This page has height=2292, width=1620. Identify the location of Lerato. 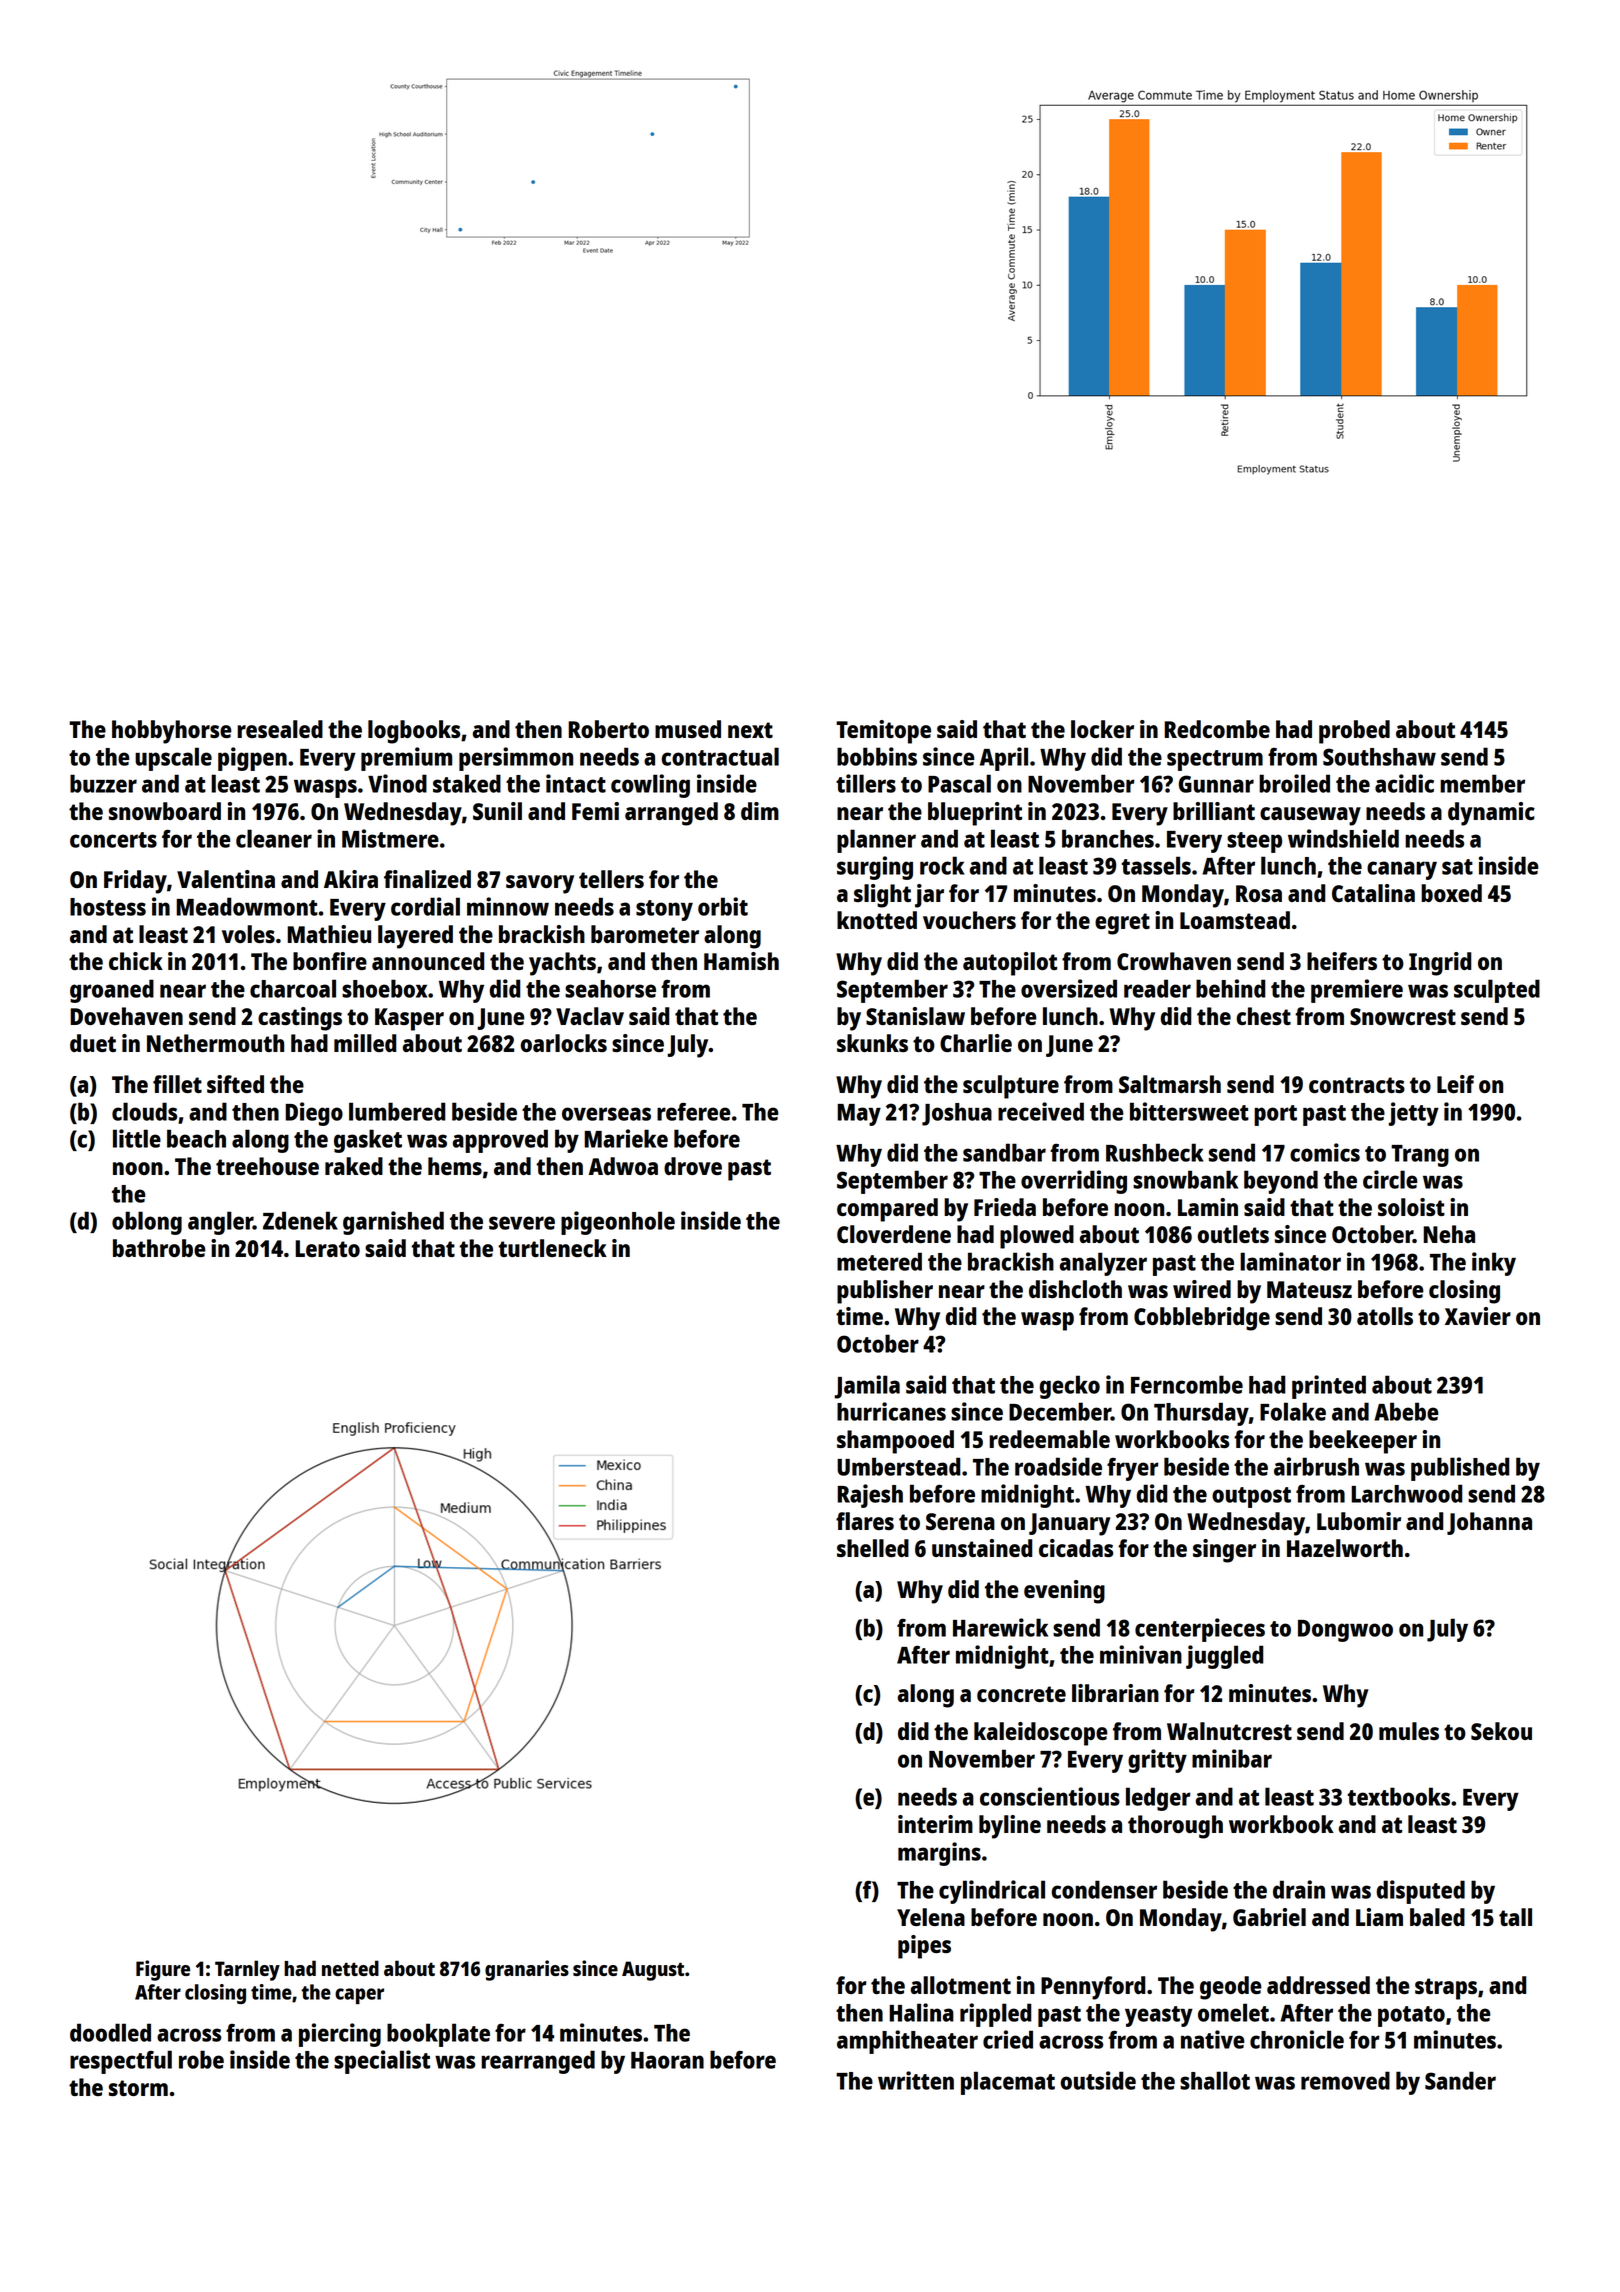
(327, 1248).
